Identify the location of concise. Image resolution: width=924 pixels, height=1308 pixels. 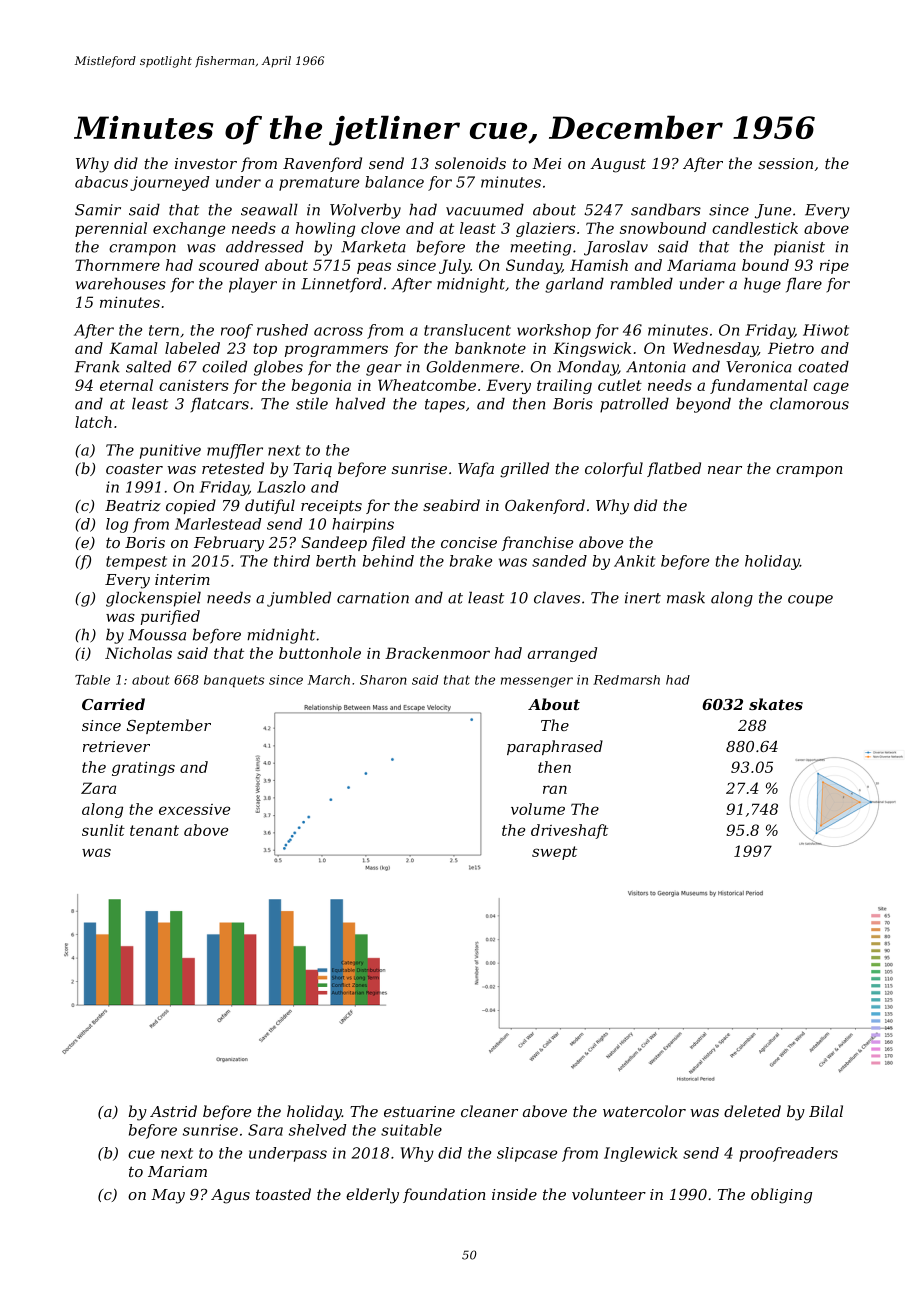
(469, 542).
